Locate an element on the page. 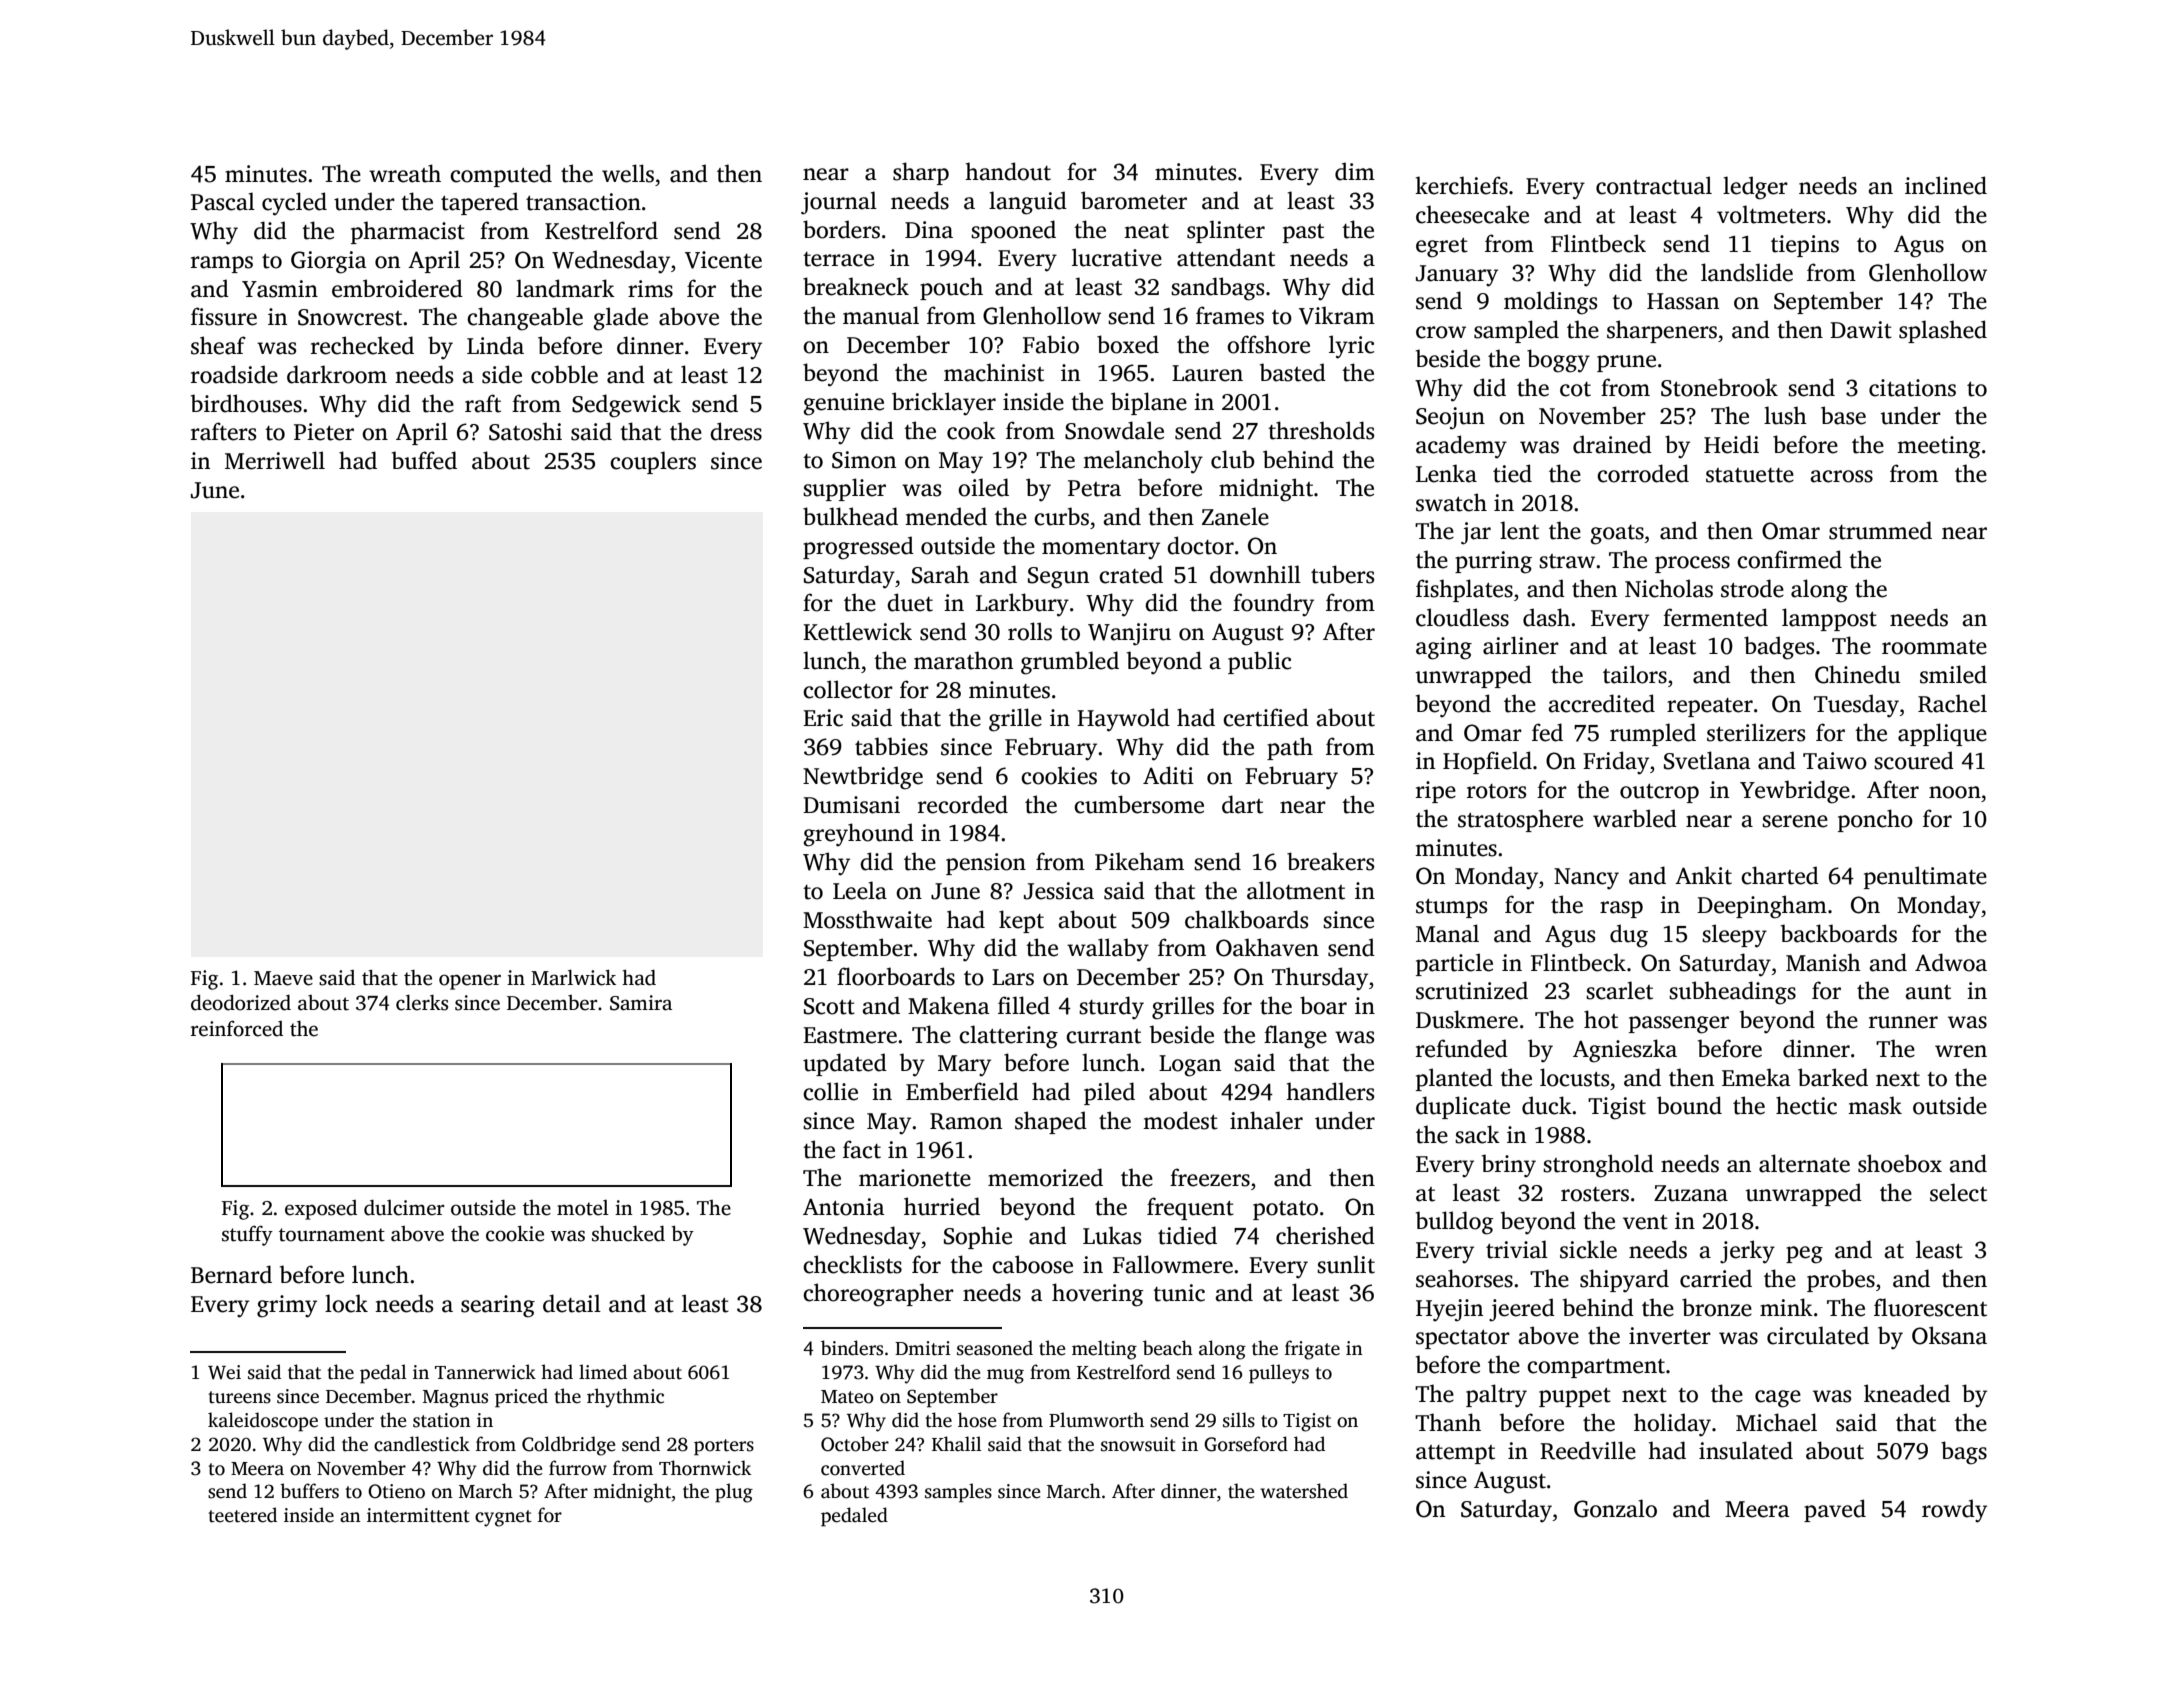 The height and width of the document is (1683, 2178). clerks is located at coordinates (422, 1003).
